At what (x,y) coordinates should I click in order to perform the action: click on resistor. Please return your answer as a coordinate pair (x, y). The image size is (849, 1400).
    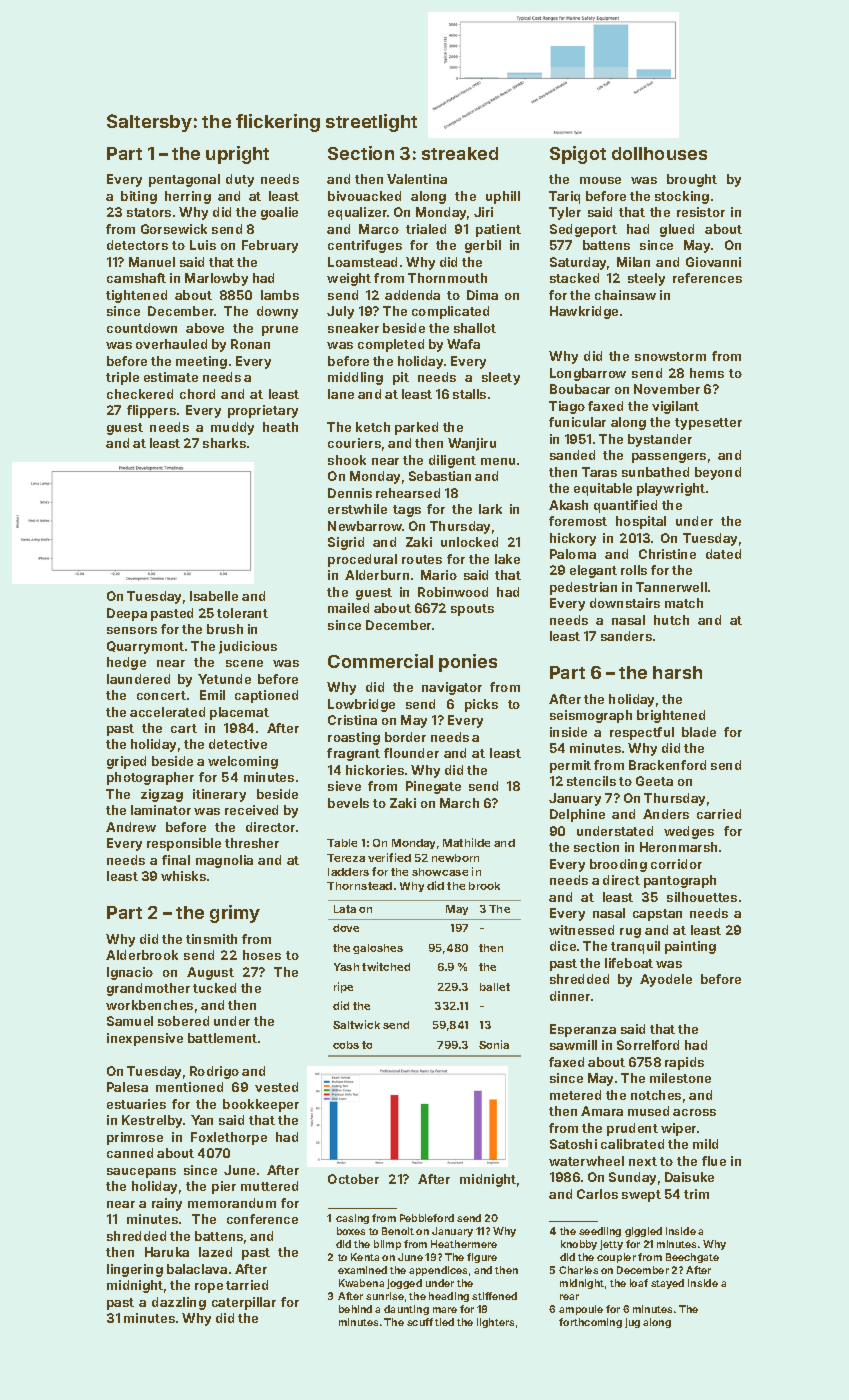
    Looking at the image, I should click on (701, 212).
